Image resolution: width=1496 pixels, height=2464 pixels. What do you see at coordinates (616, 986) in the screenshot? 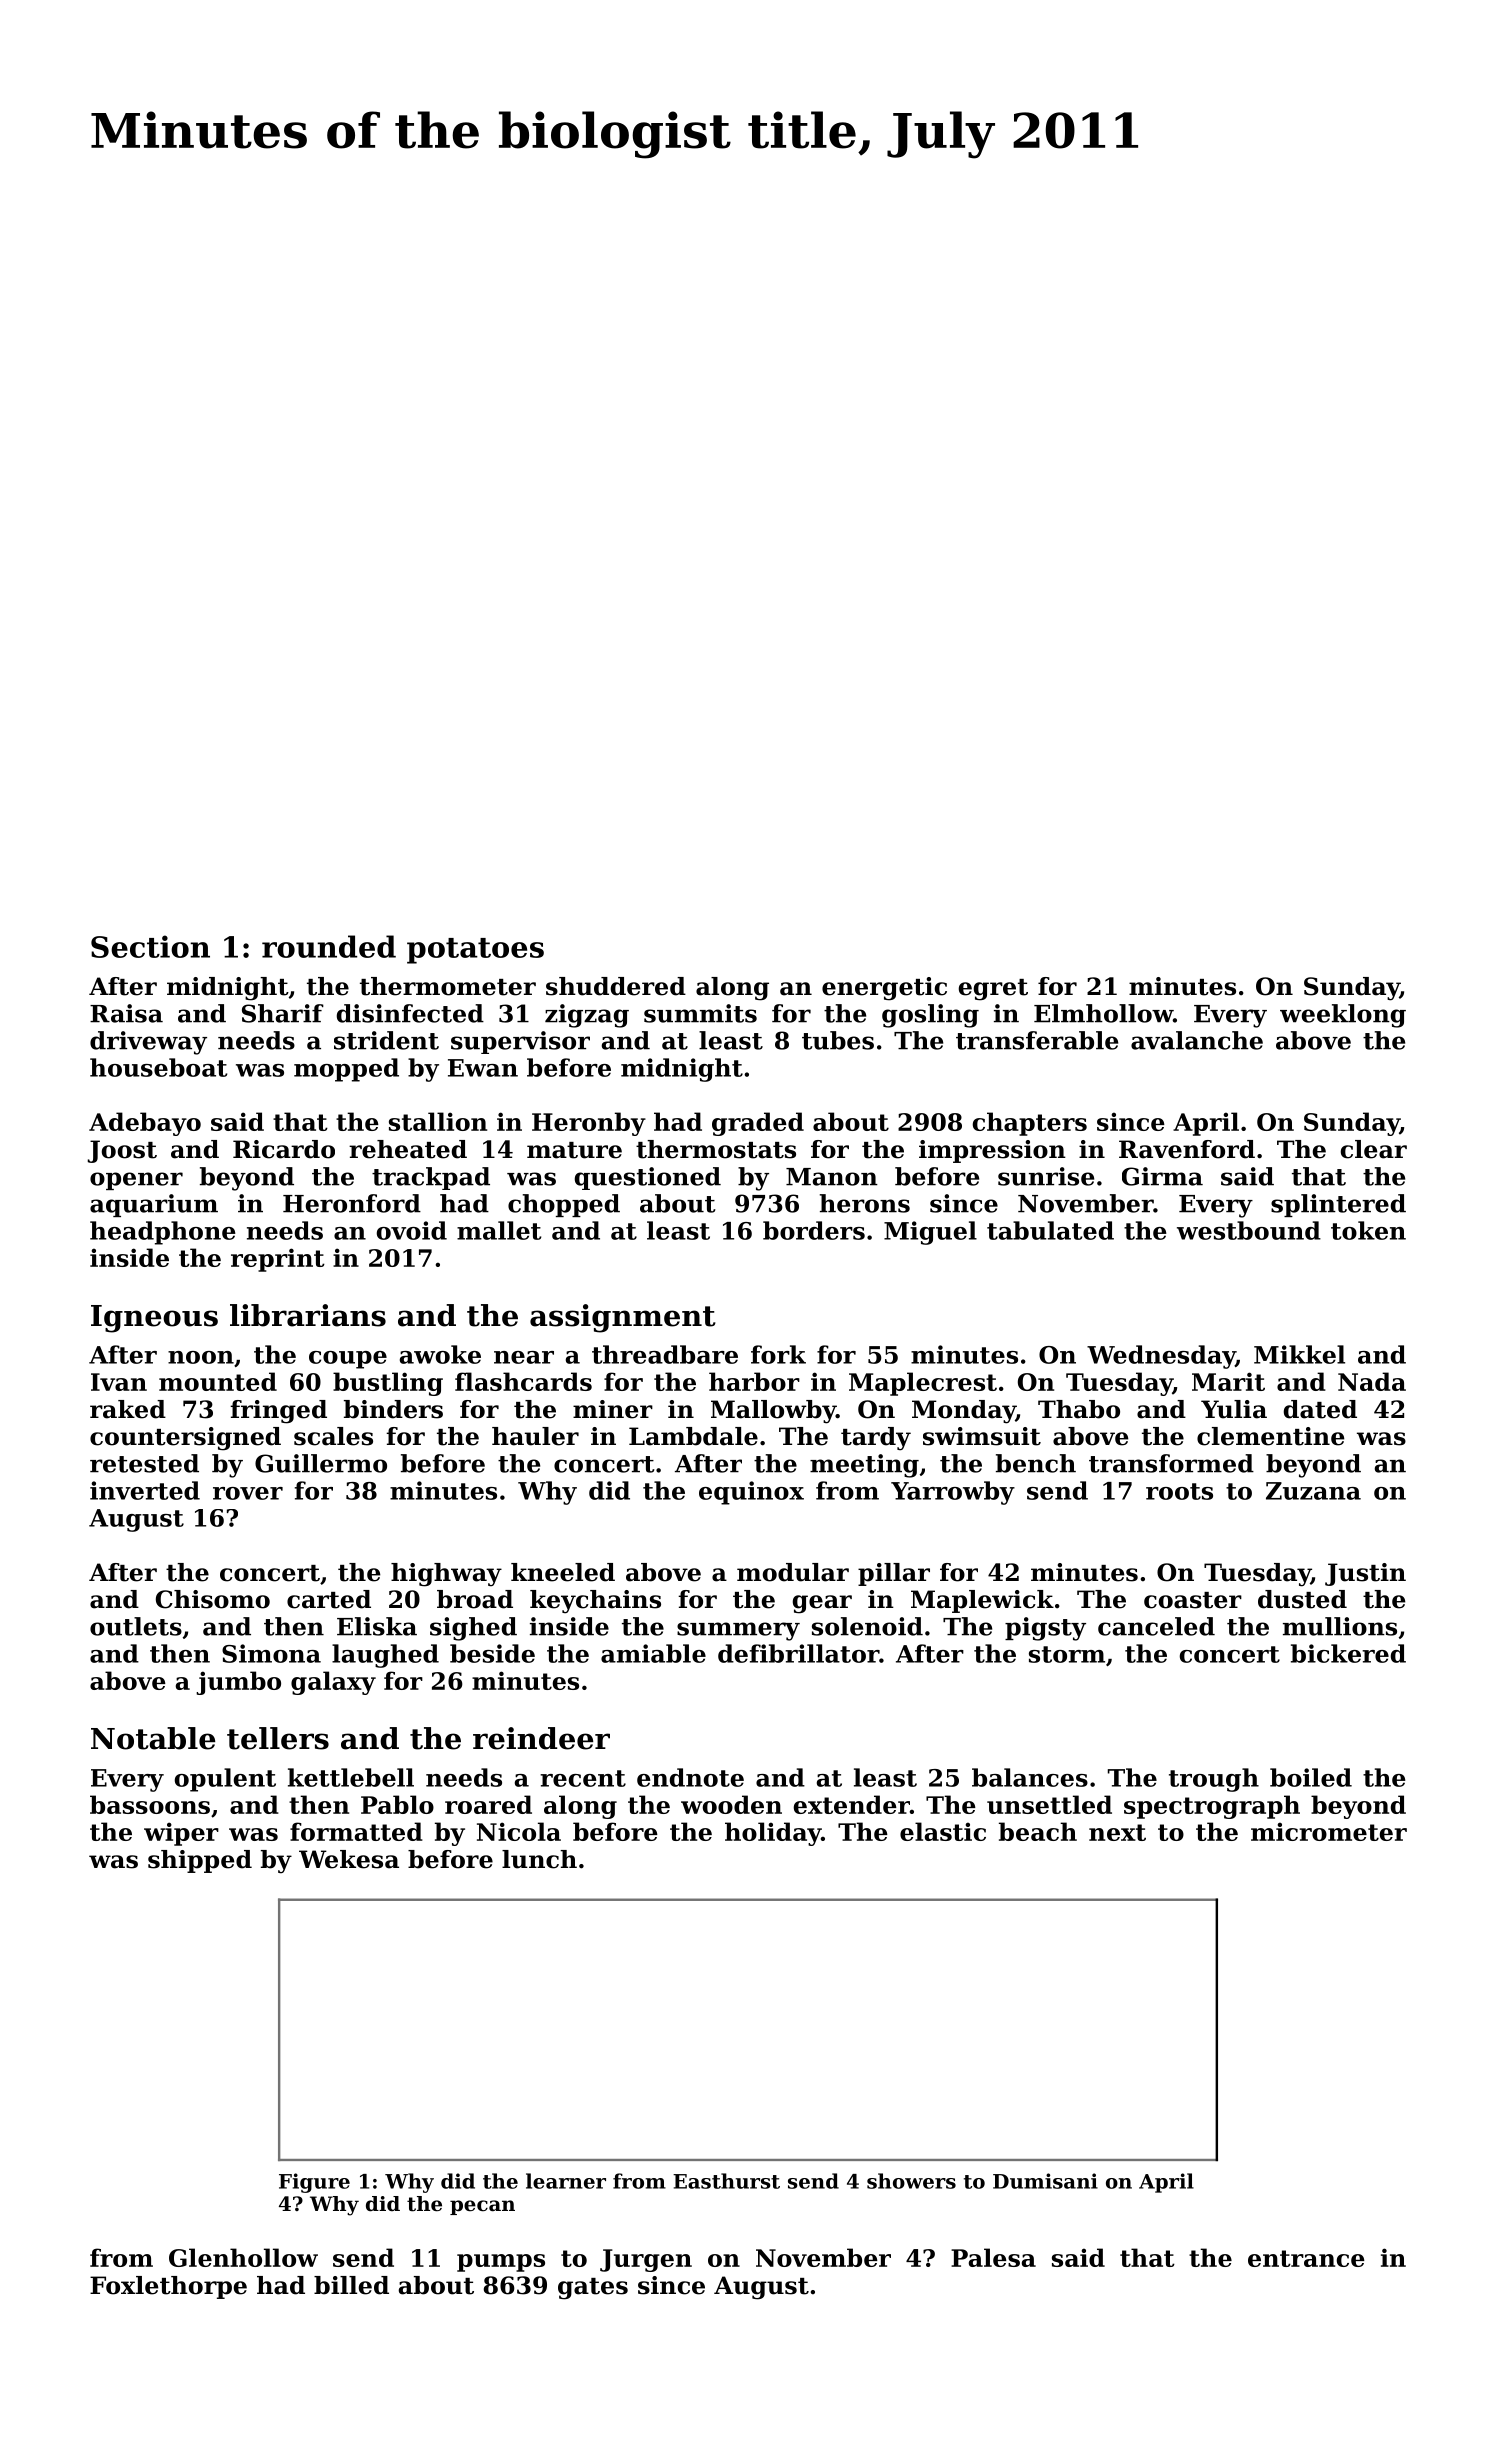
I see `shuddered` at bounding box center [616, 986].
